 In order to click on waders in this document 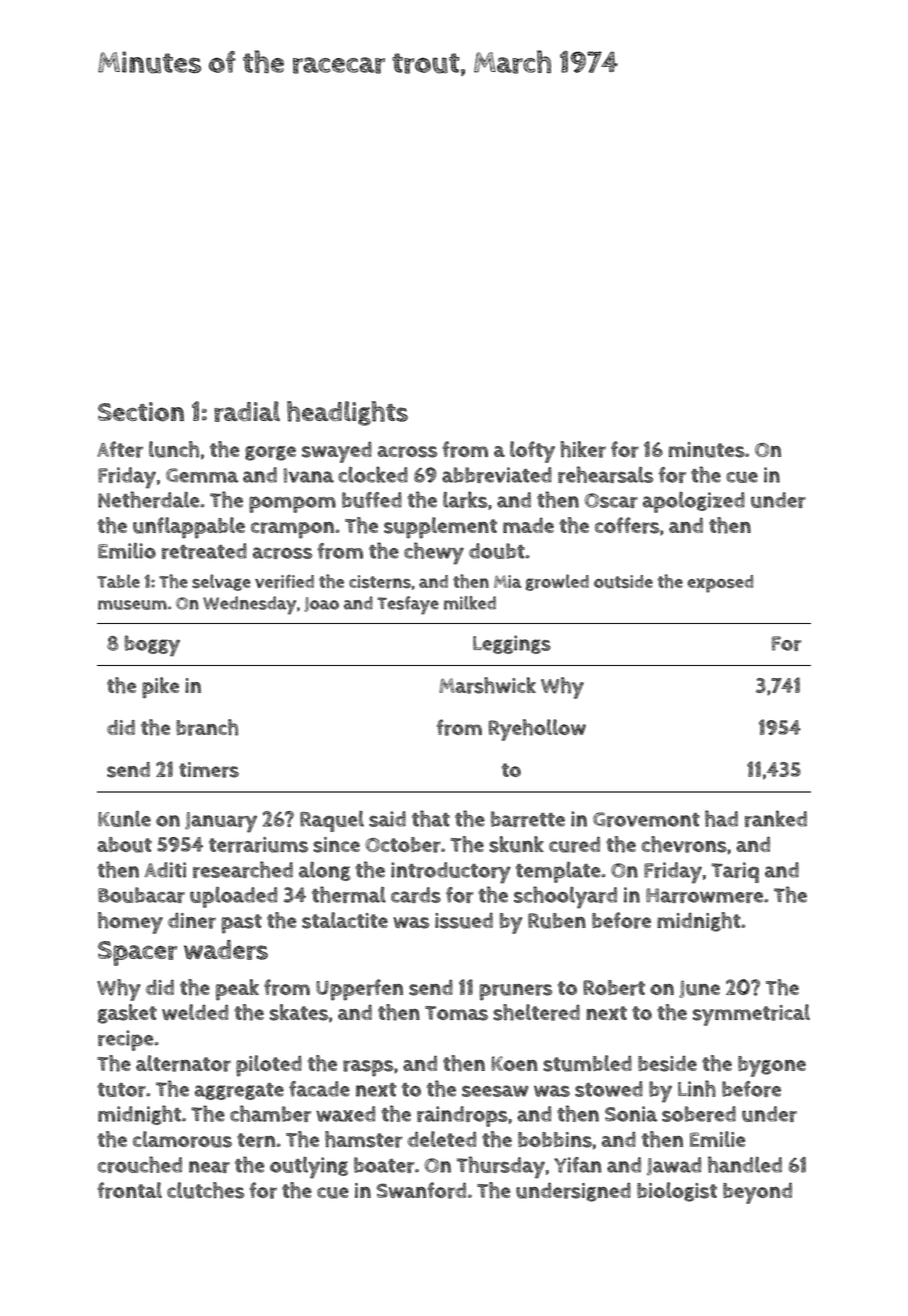, I will do `click(226, 950)`.
